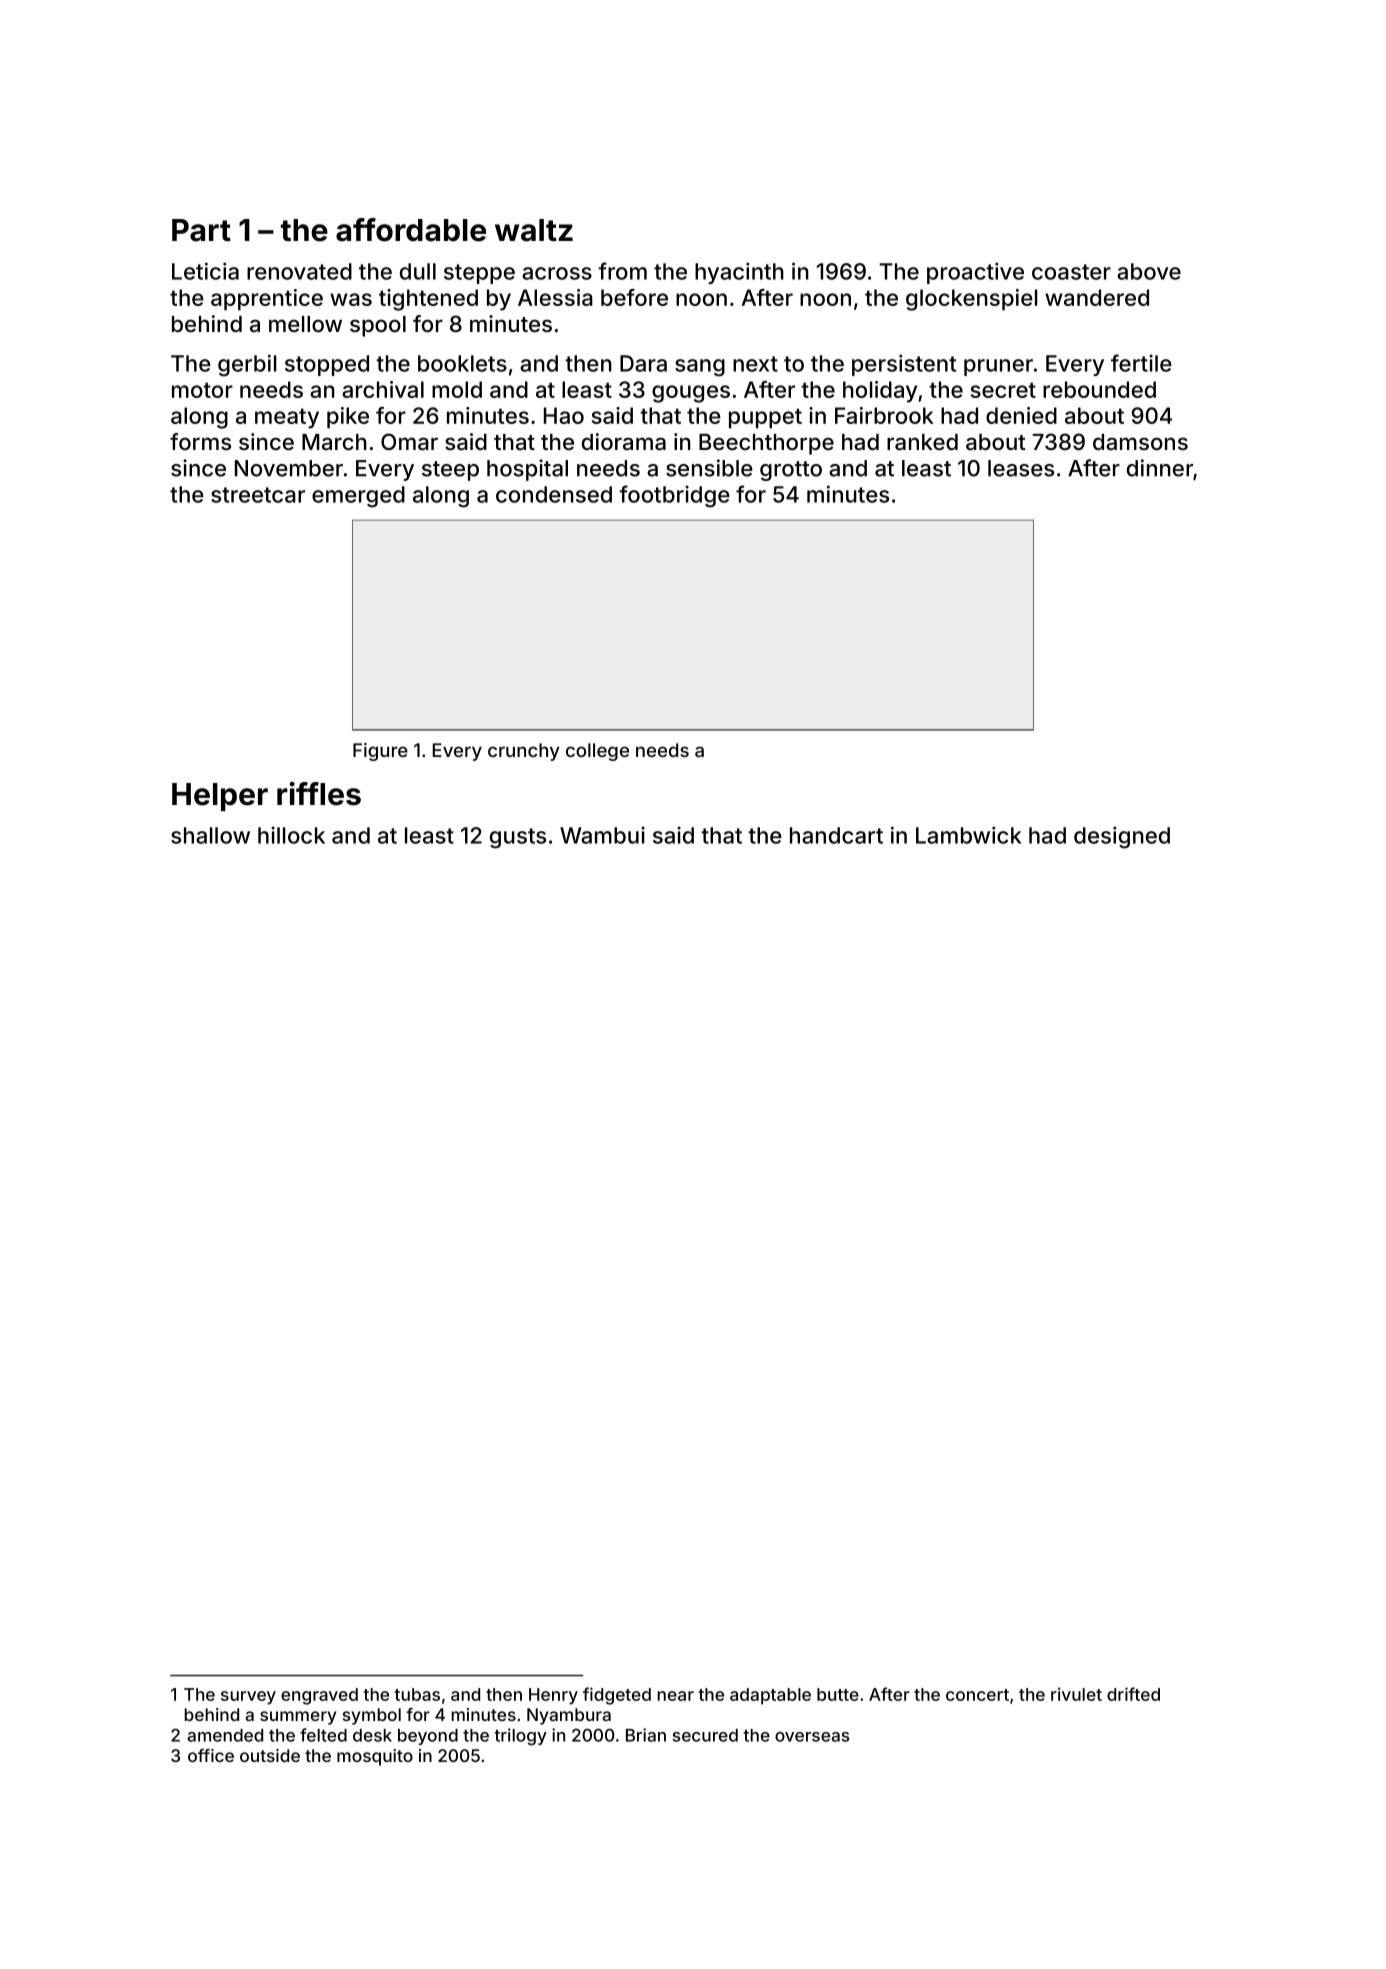 The width and height of the screenshot is (1386, 1969). What do you see at coordinates (1122, 837) in the screenshot?
I see `designed` at bounding box center [1122, 837].
